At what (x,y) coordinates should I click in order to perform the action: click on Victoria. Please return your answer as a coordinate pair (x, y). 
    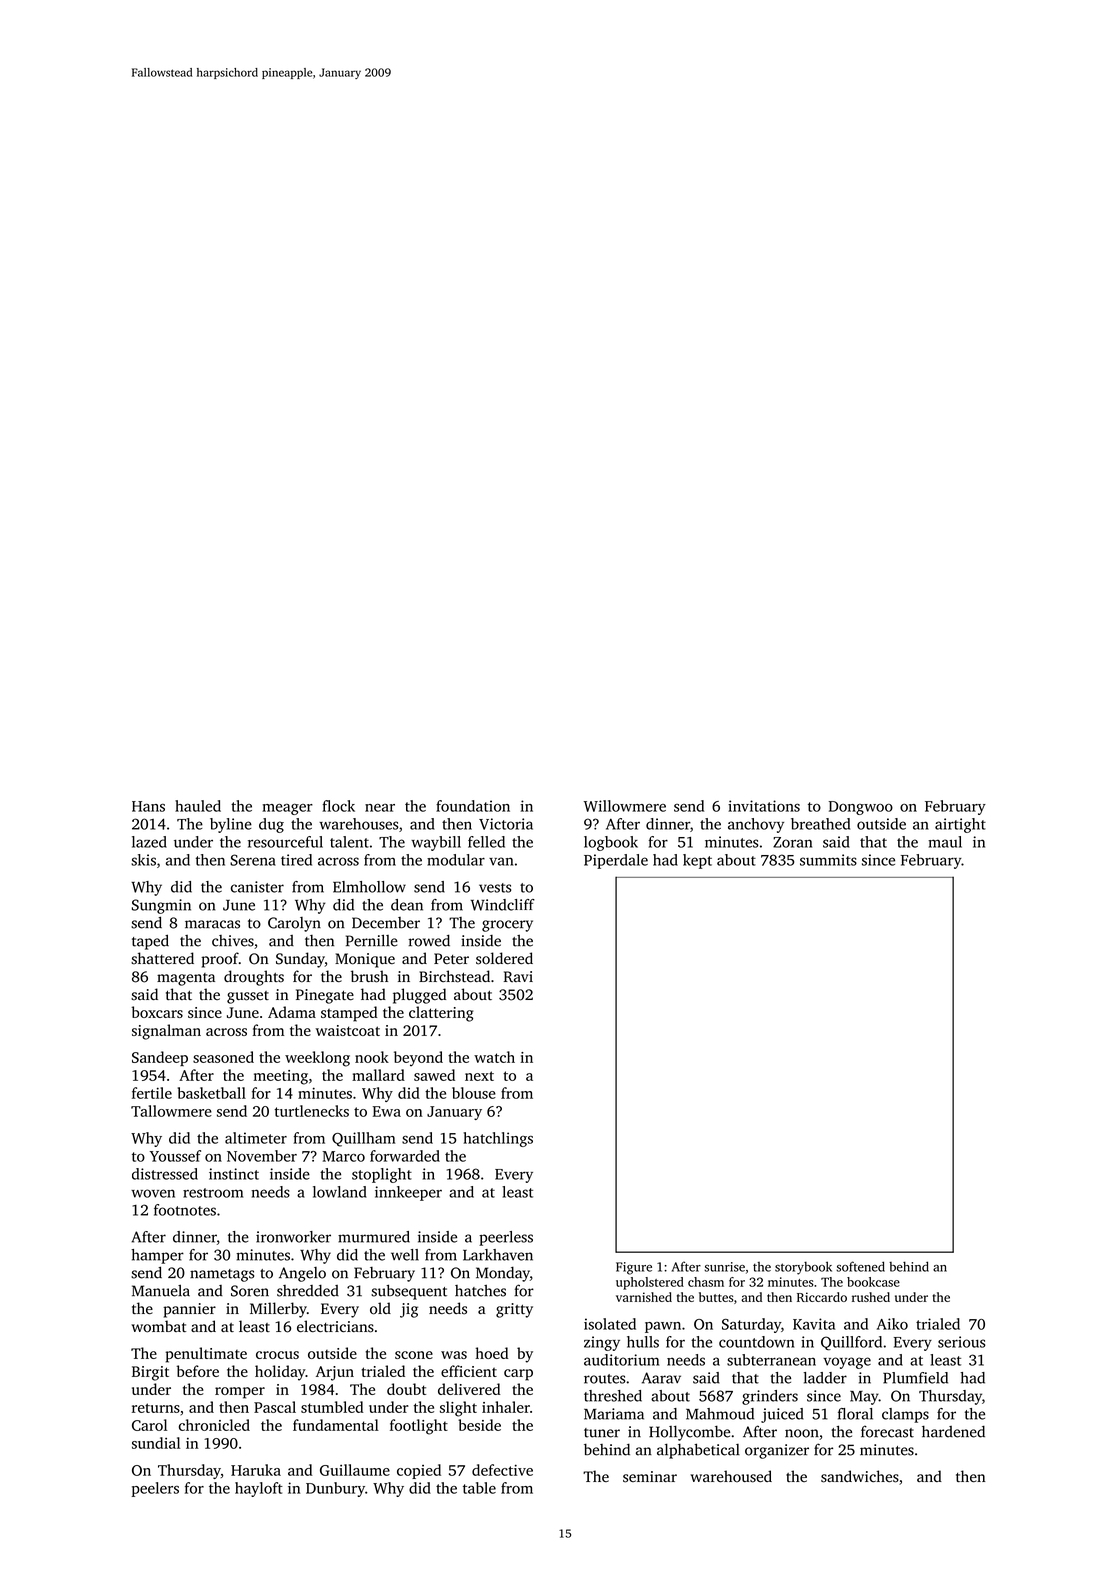
    Looking at the image, I should click on (506, 824).
